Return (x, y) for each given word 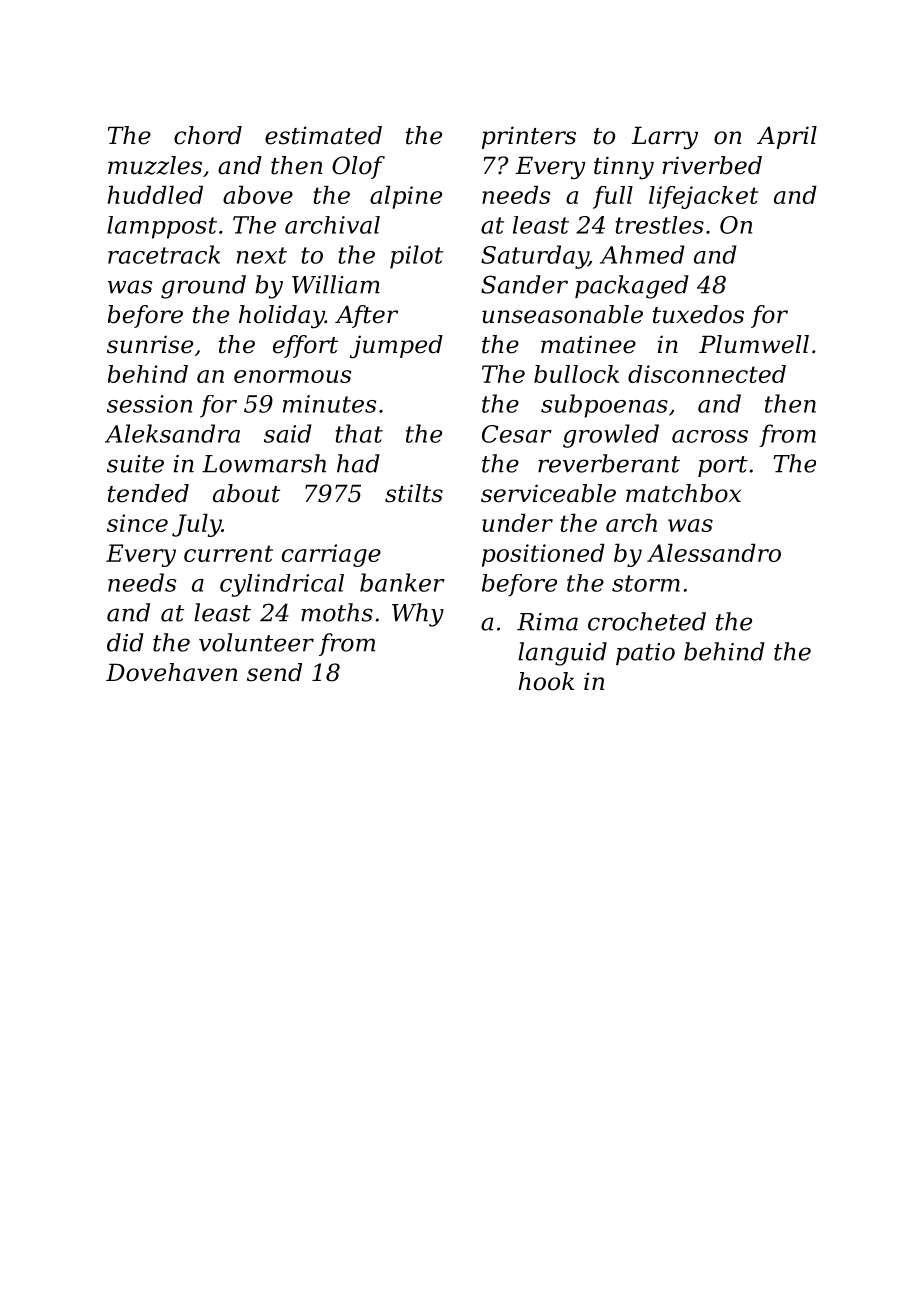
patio (645, 654)
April (787, 137)
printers (529, 137)
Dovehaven (171, 672)
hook (546, 681)
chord (208, 135)
